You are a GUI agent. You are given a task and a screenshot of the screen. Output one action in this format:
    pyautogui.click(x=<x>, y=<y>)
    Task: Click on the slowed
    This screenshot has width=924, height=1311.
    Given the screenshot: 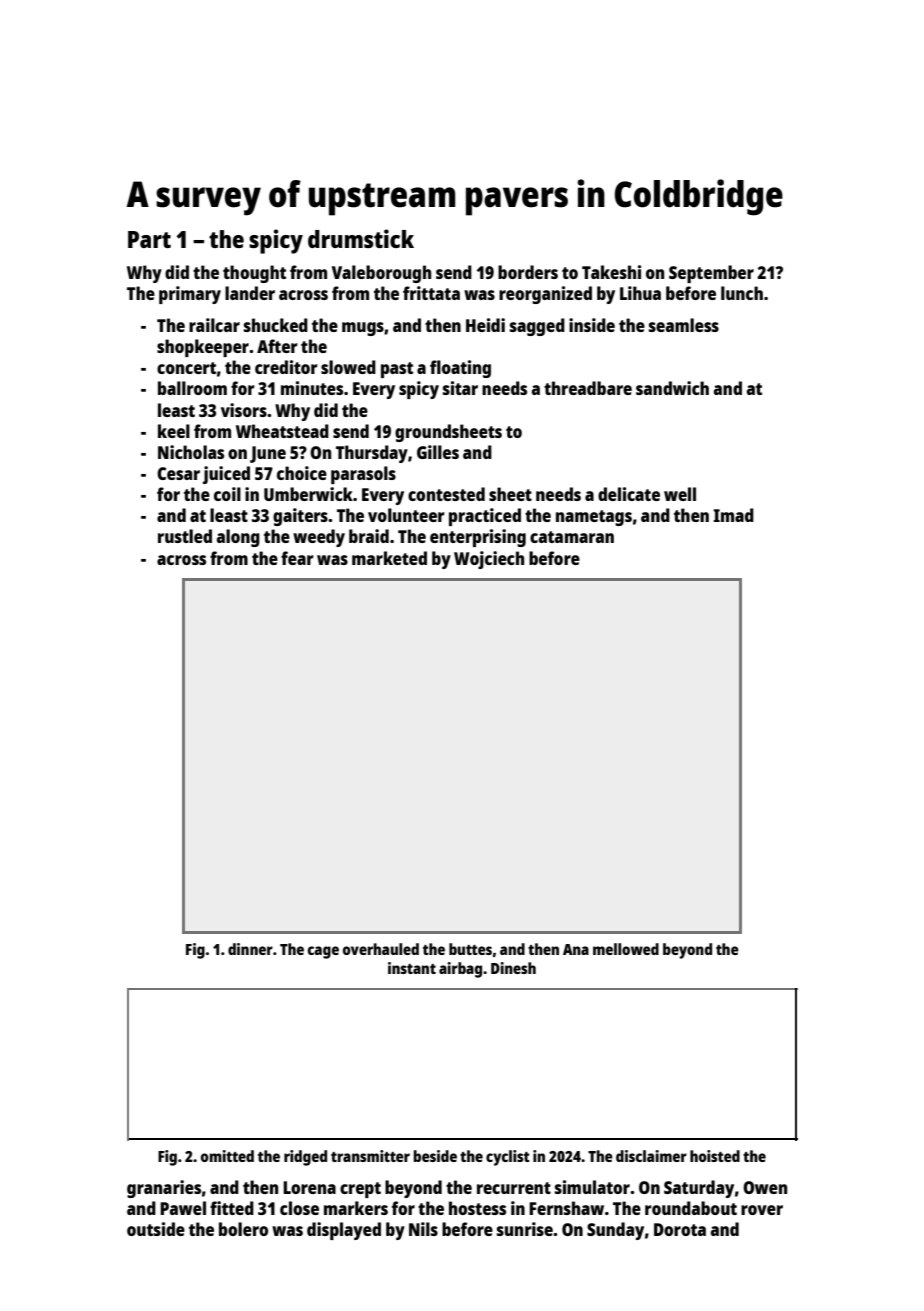 What is the action you would take?
    pyautogui.click(x=348, y=367)
